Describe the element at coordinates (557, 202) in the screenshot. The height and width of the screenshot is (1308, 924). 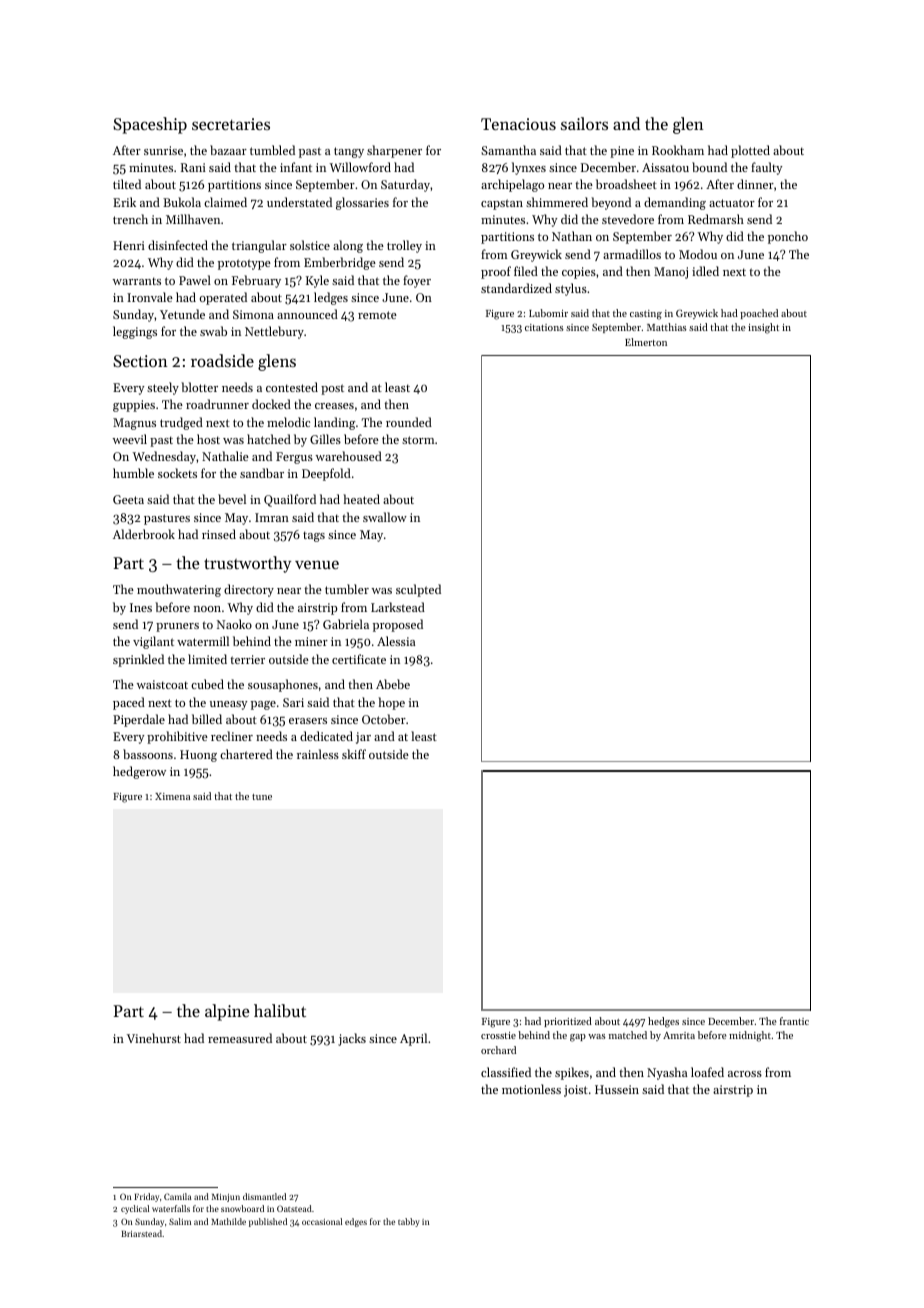
I see `shimmered` at that location.
